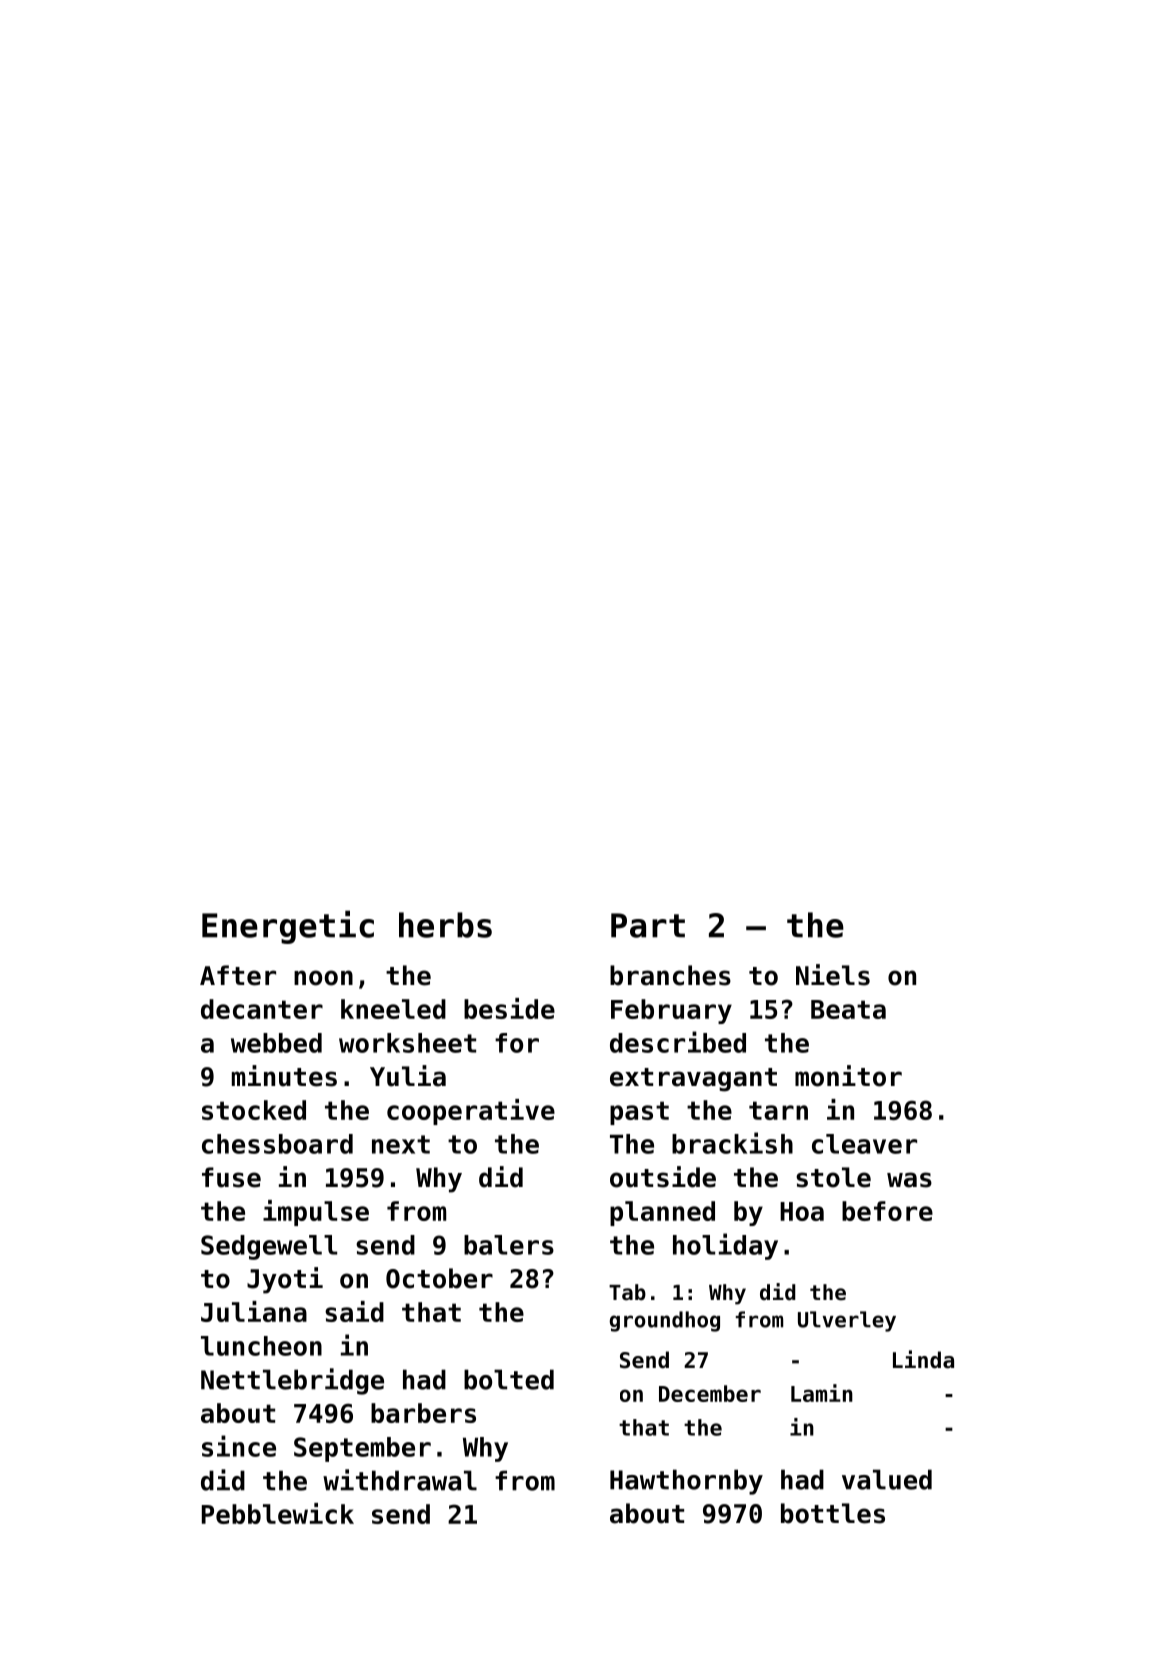  I want to click on kneeled, so click(393, 1009).
